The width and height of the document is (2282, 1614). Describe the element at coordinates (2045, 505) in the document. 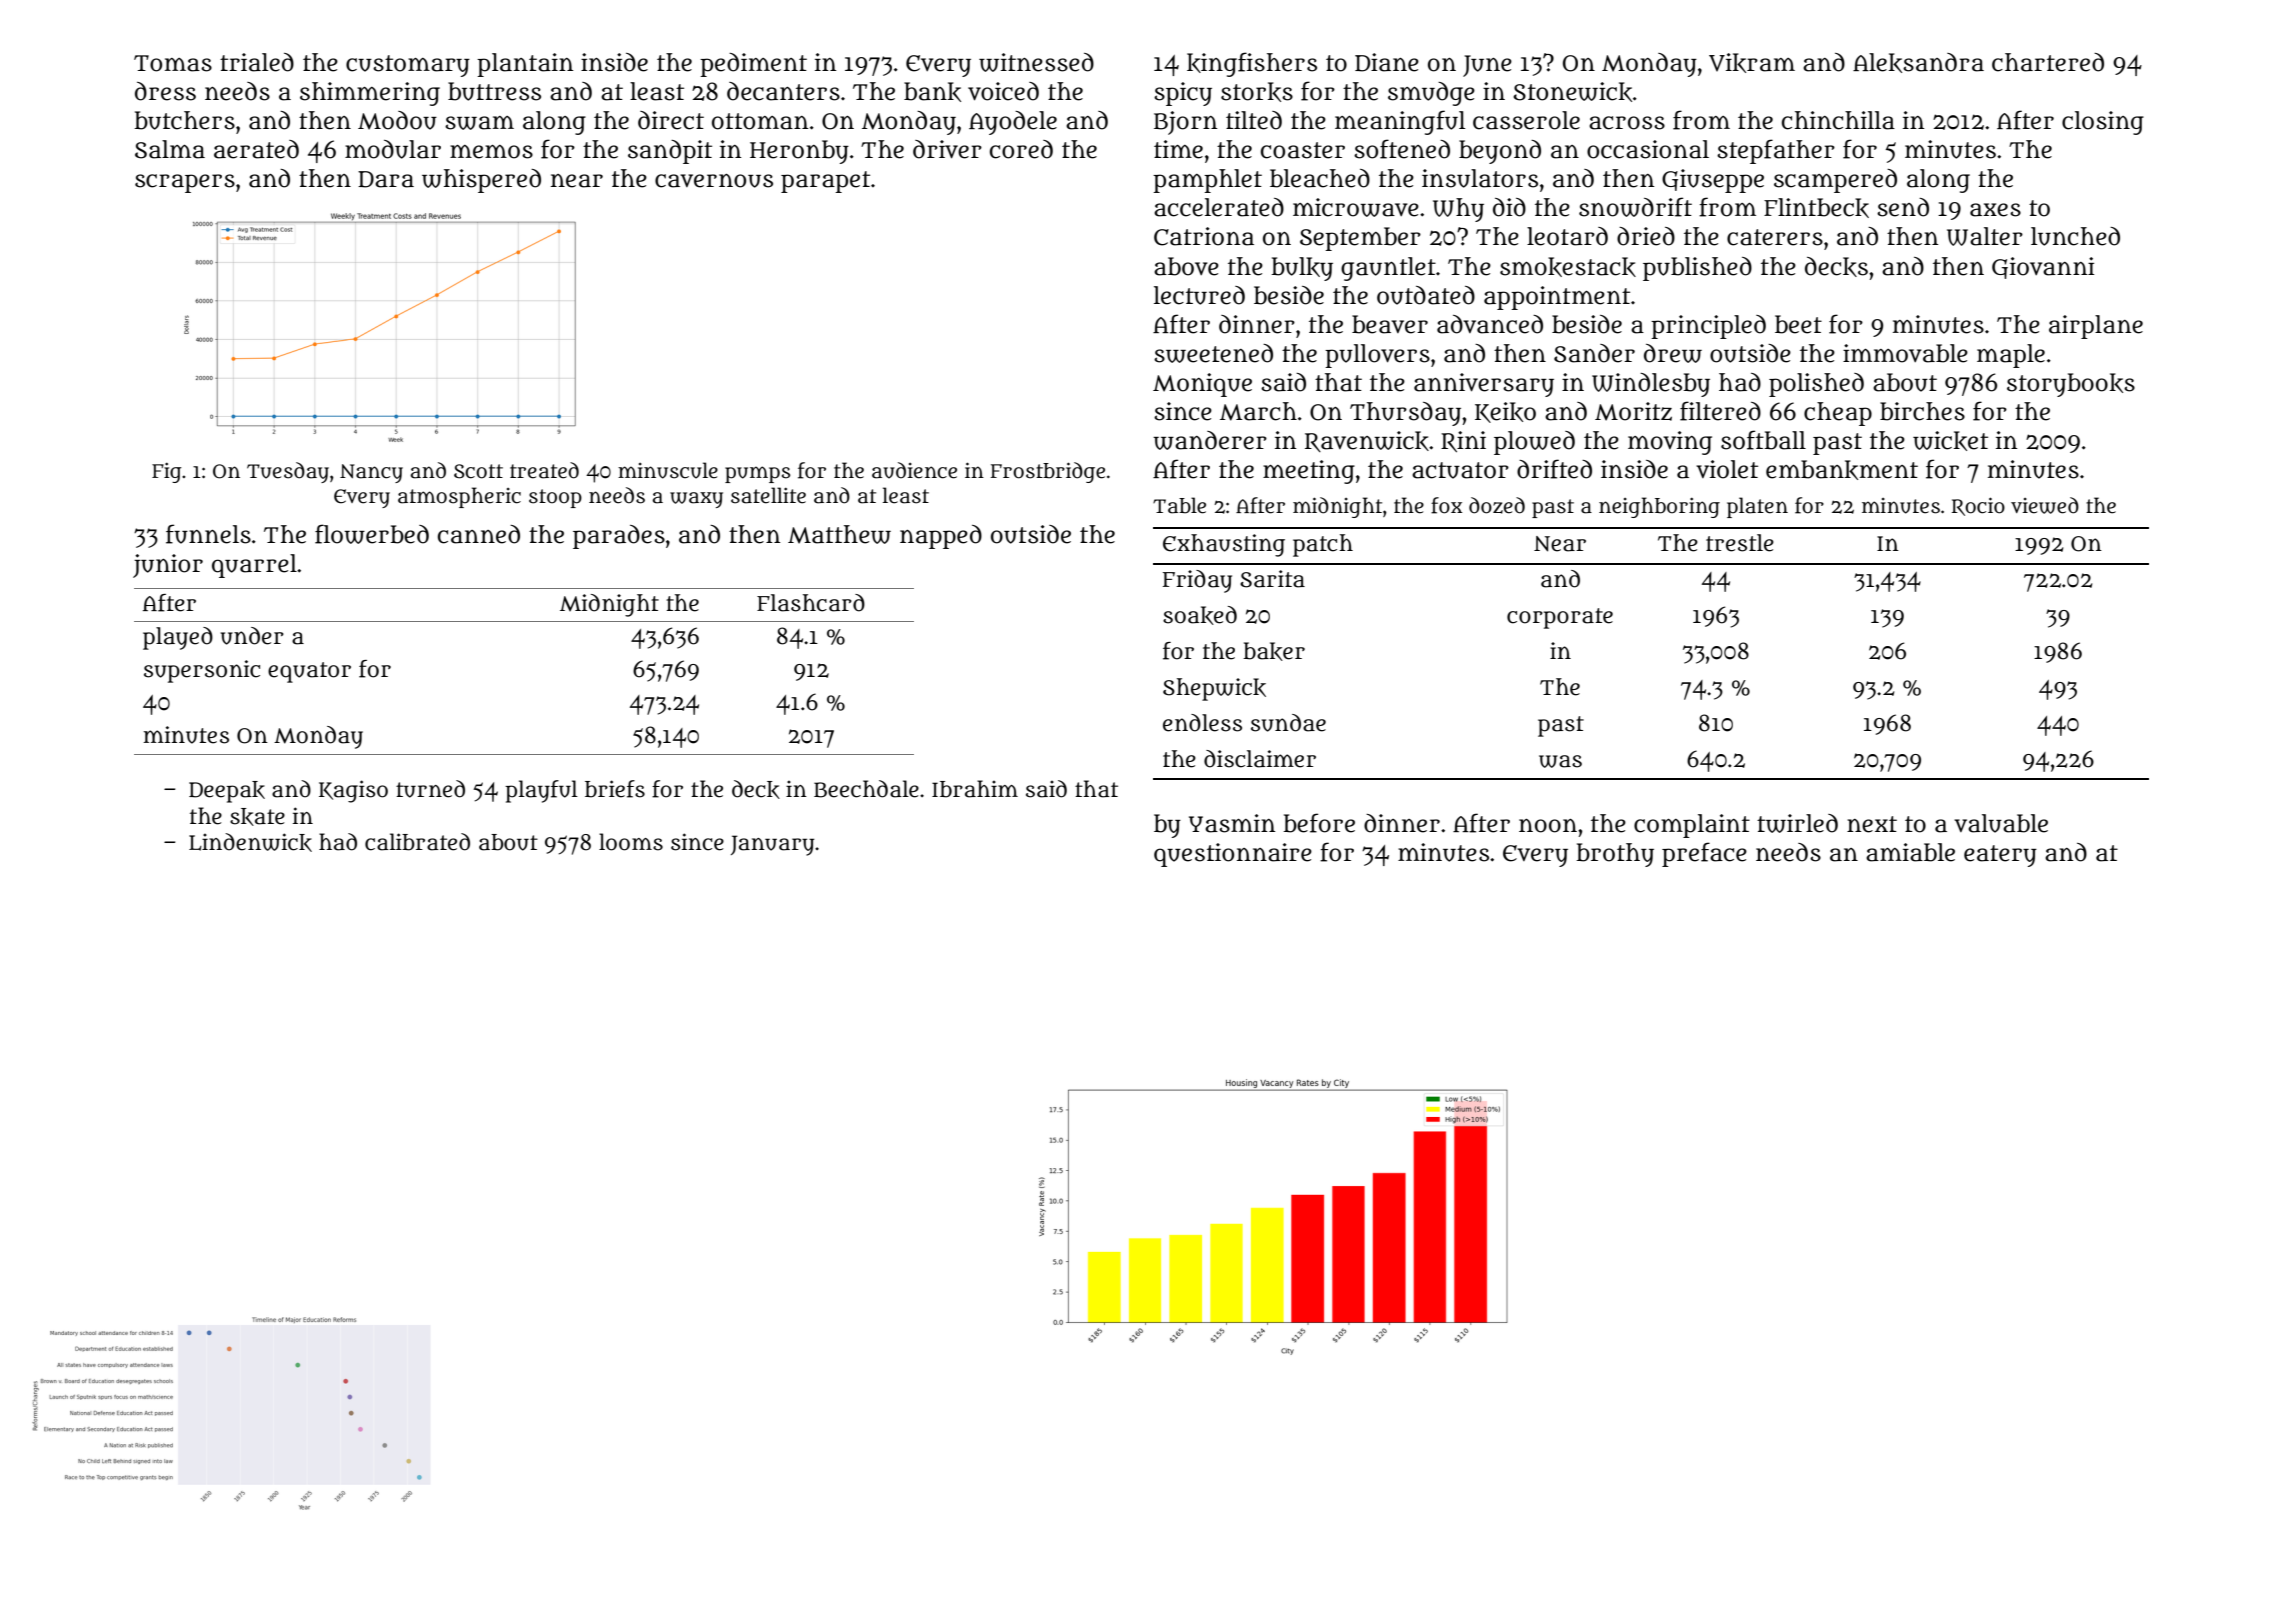

I see `viewed` at that location.
